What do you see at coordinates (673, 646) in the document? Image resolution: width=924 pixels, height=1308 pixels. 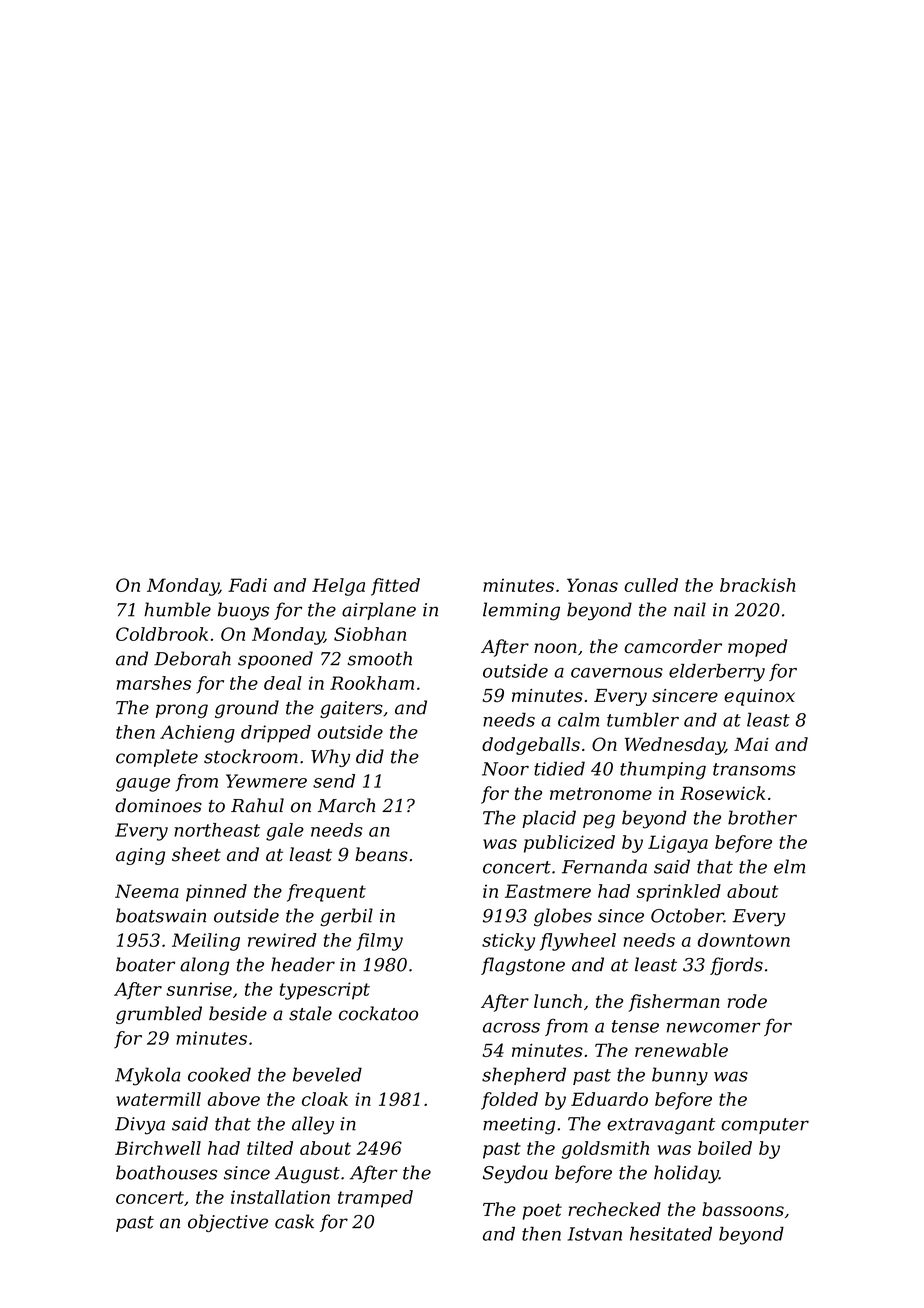 I see `camcorder` at bounding box center [673, 646].
